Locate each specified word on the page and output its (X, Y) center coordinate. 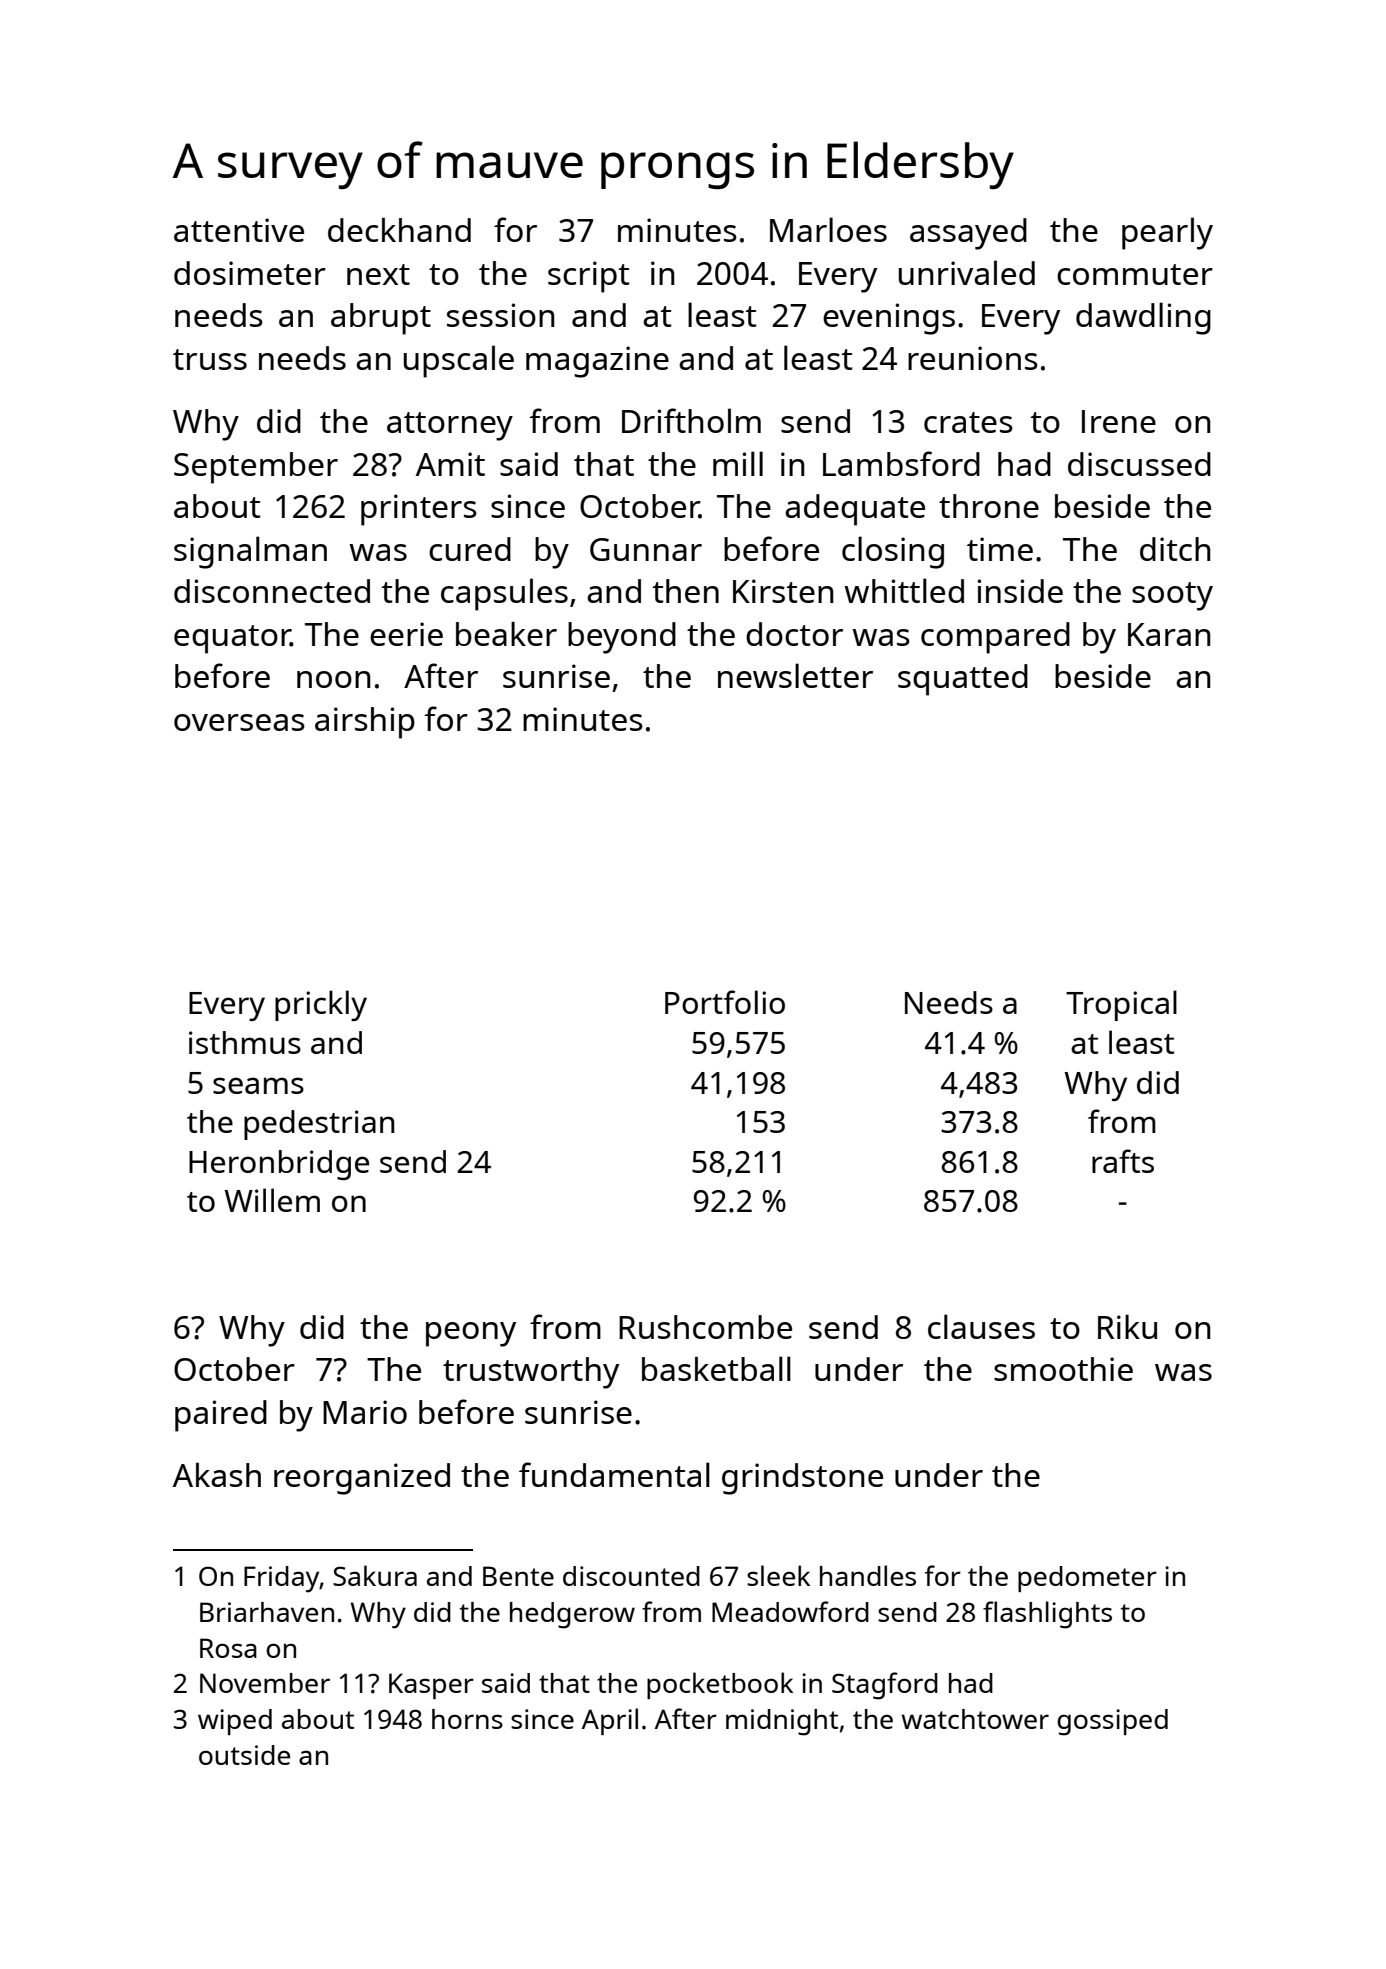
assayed (968, 234)
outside (244, 1755)
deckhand (399, 230)
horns (467, 1719)
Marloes (828, 229)
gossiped (1112, 1722)
